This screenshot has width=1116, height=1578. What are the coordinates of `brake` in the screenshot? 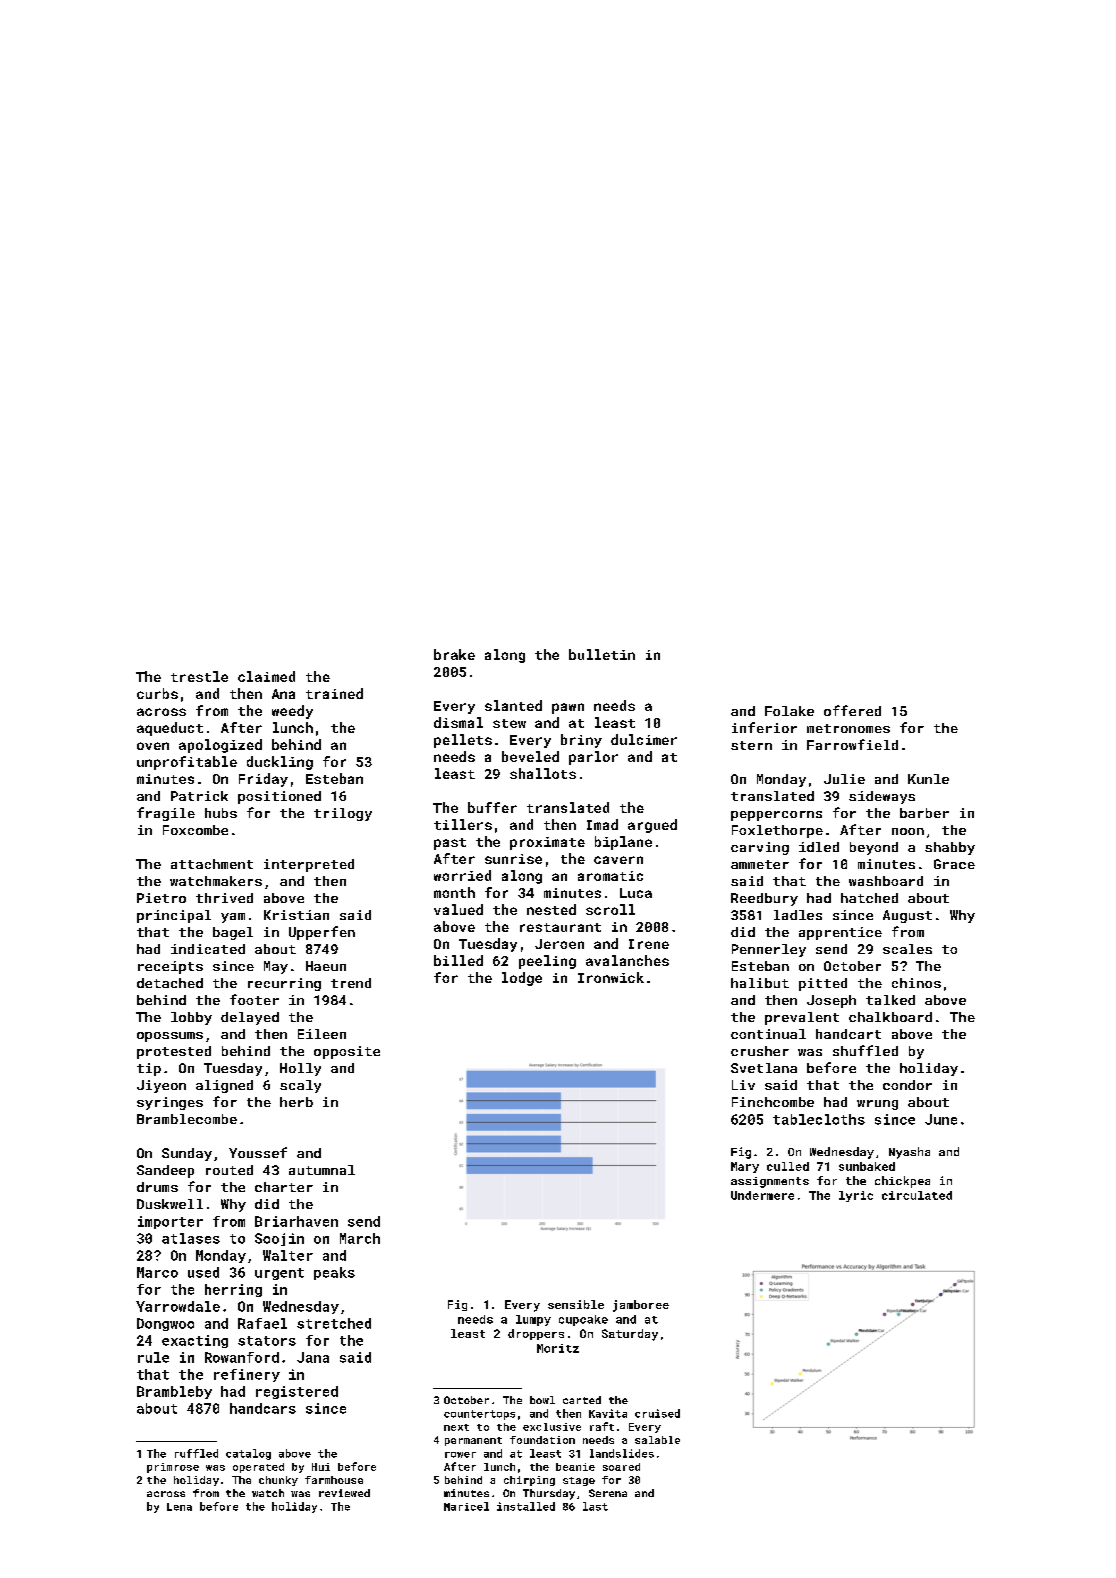 It's located at (454, 654).
